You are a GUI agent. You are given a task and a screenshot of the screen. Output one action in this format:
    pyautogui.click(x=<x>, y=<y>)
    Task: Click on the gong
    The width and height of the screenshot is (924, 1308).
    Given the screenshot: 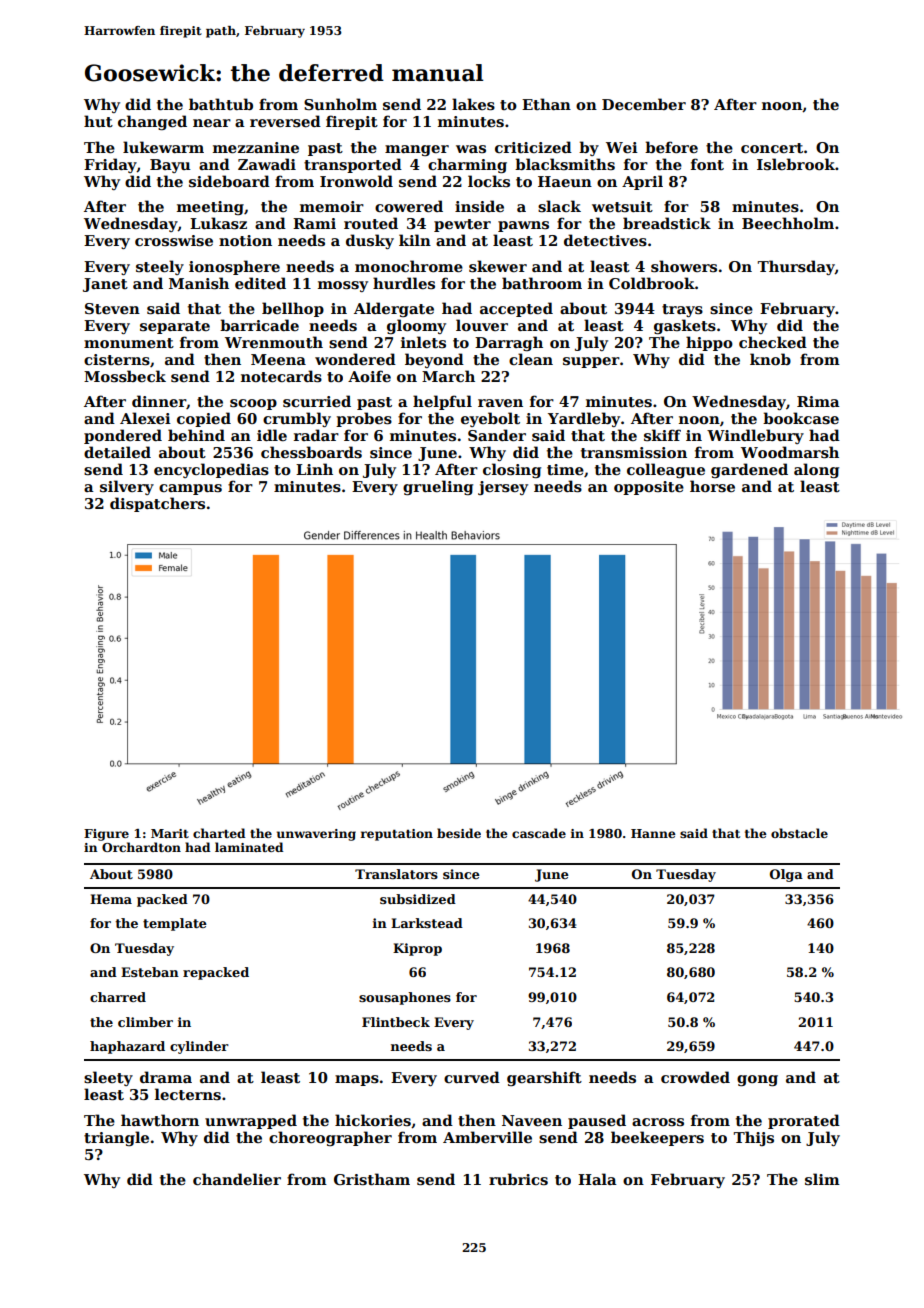 What is the action you would take?
    pyautogui.click(x=757, y=1080)
